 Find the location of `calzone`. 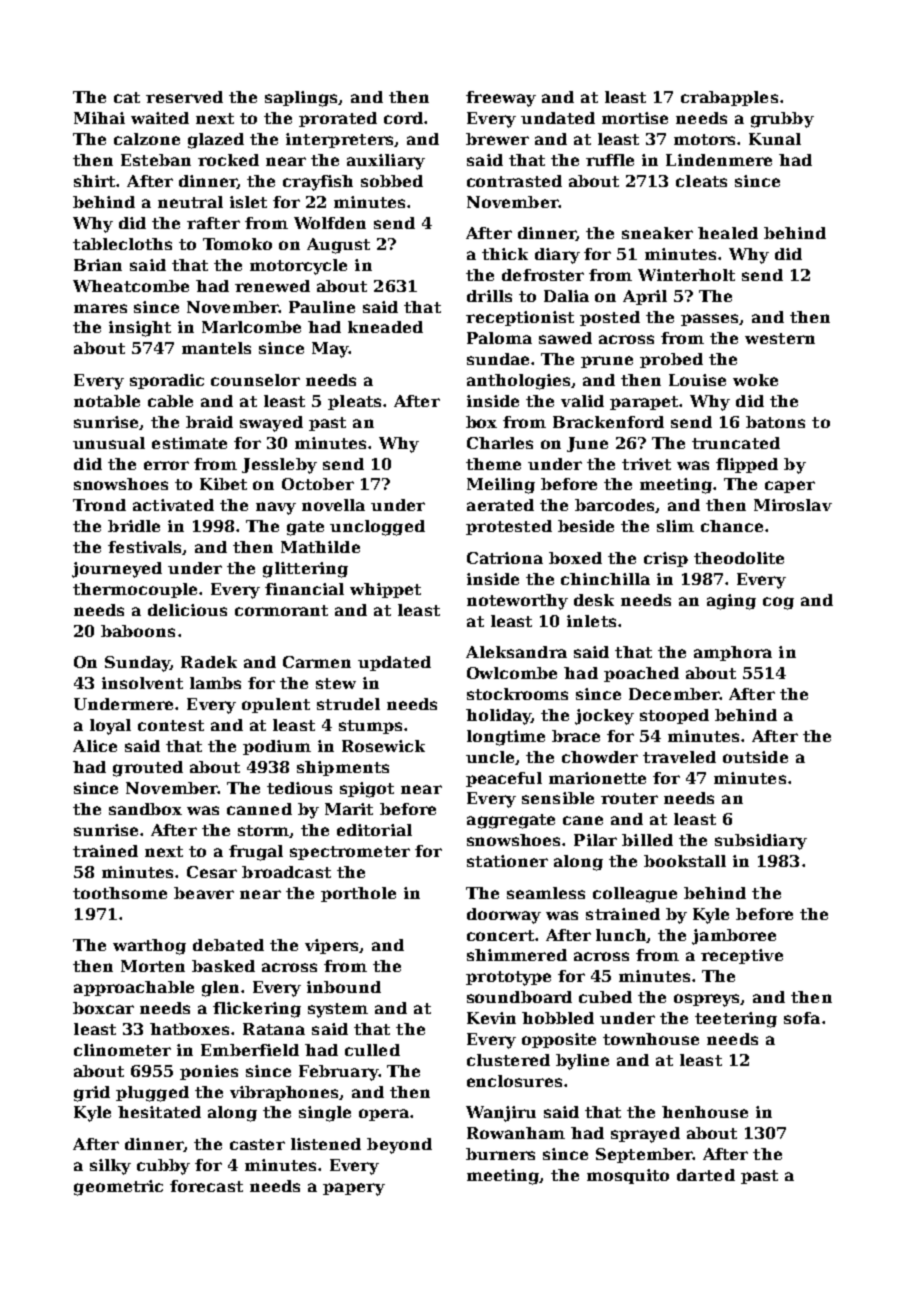

calzone is located at coordinates (147, 139).
